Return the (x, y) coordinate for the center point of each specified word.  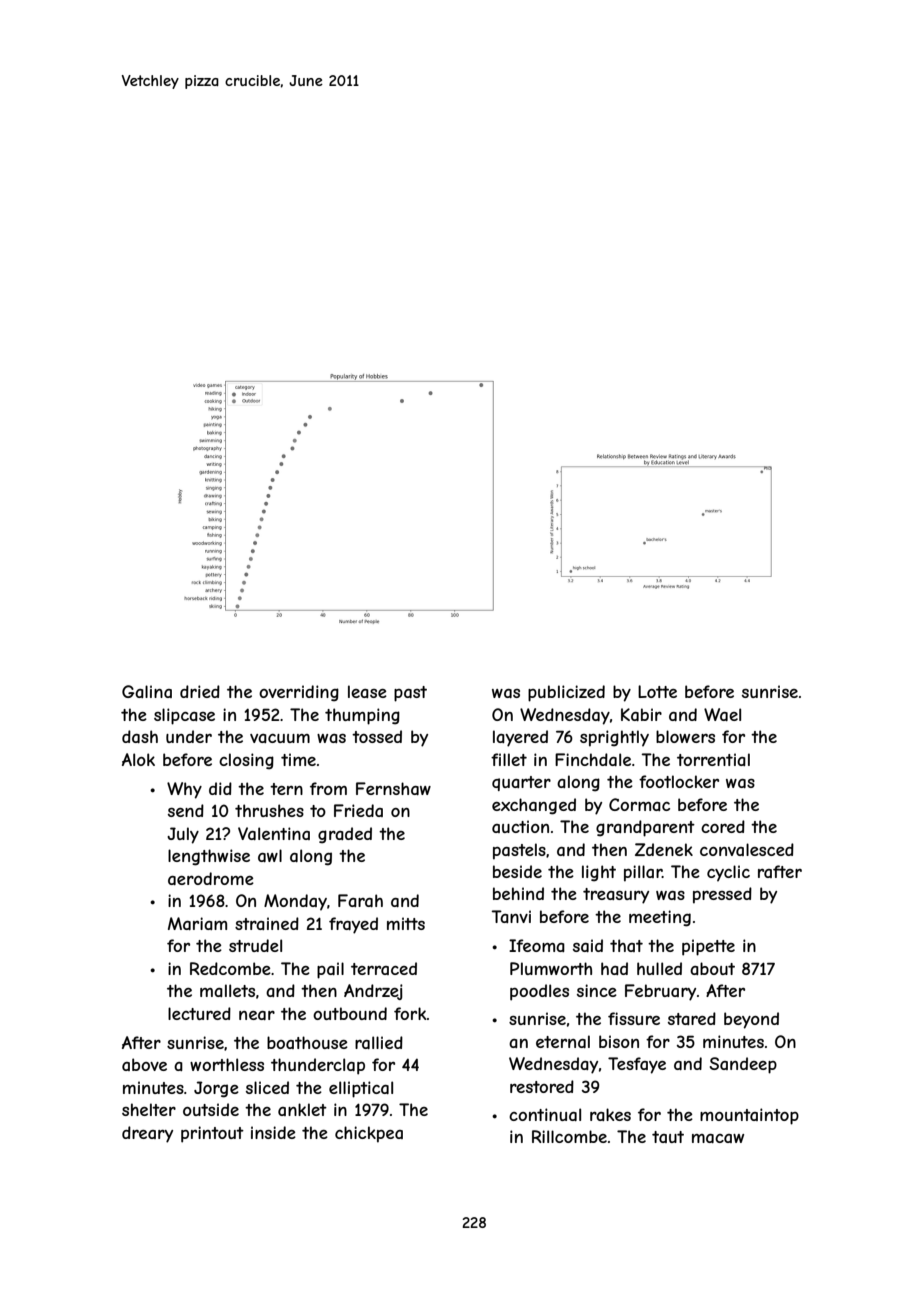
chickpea (369, 1134)
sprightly (614, 738)
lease (367, 691)
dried (200, 691)
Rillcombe (569, 1136)
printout (212, 1134)
